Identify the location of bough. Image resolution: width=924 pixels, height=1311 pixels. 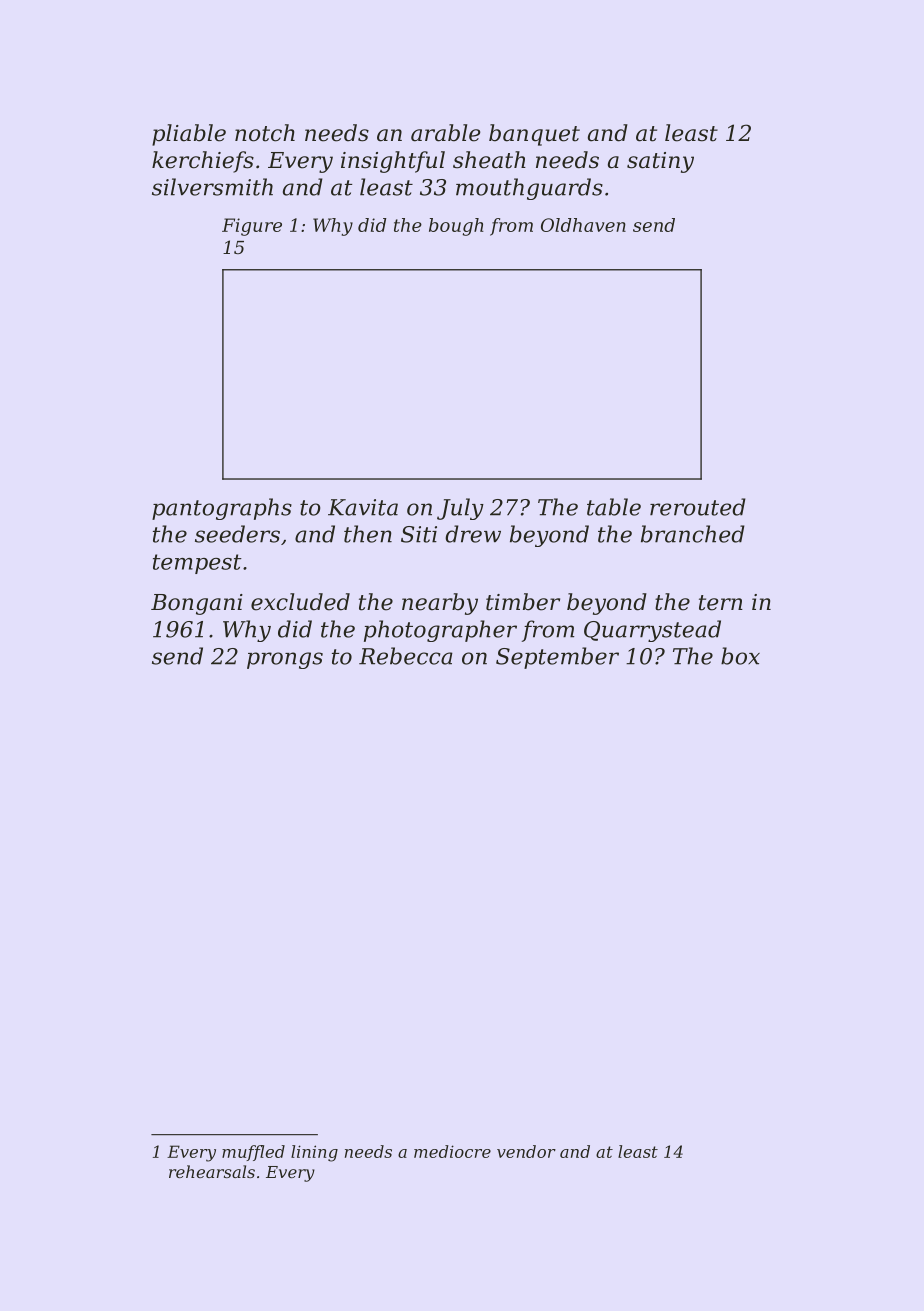
(456, 227).
